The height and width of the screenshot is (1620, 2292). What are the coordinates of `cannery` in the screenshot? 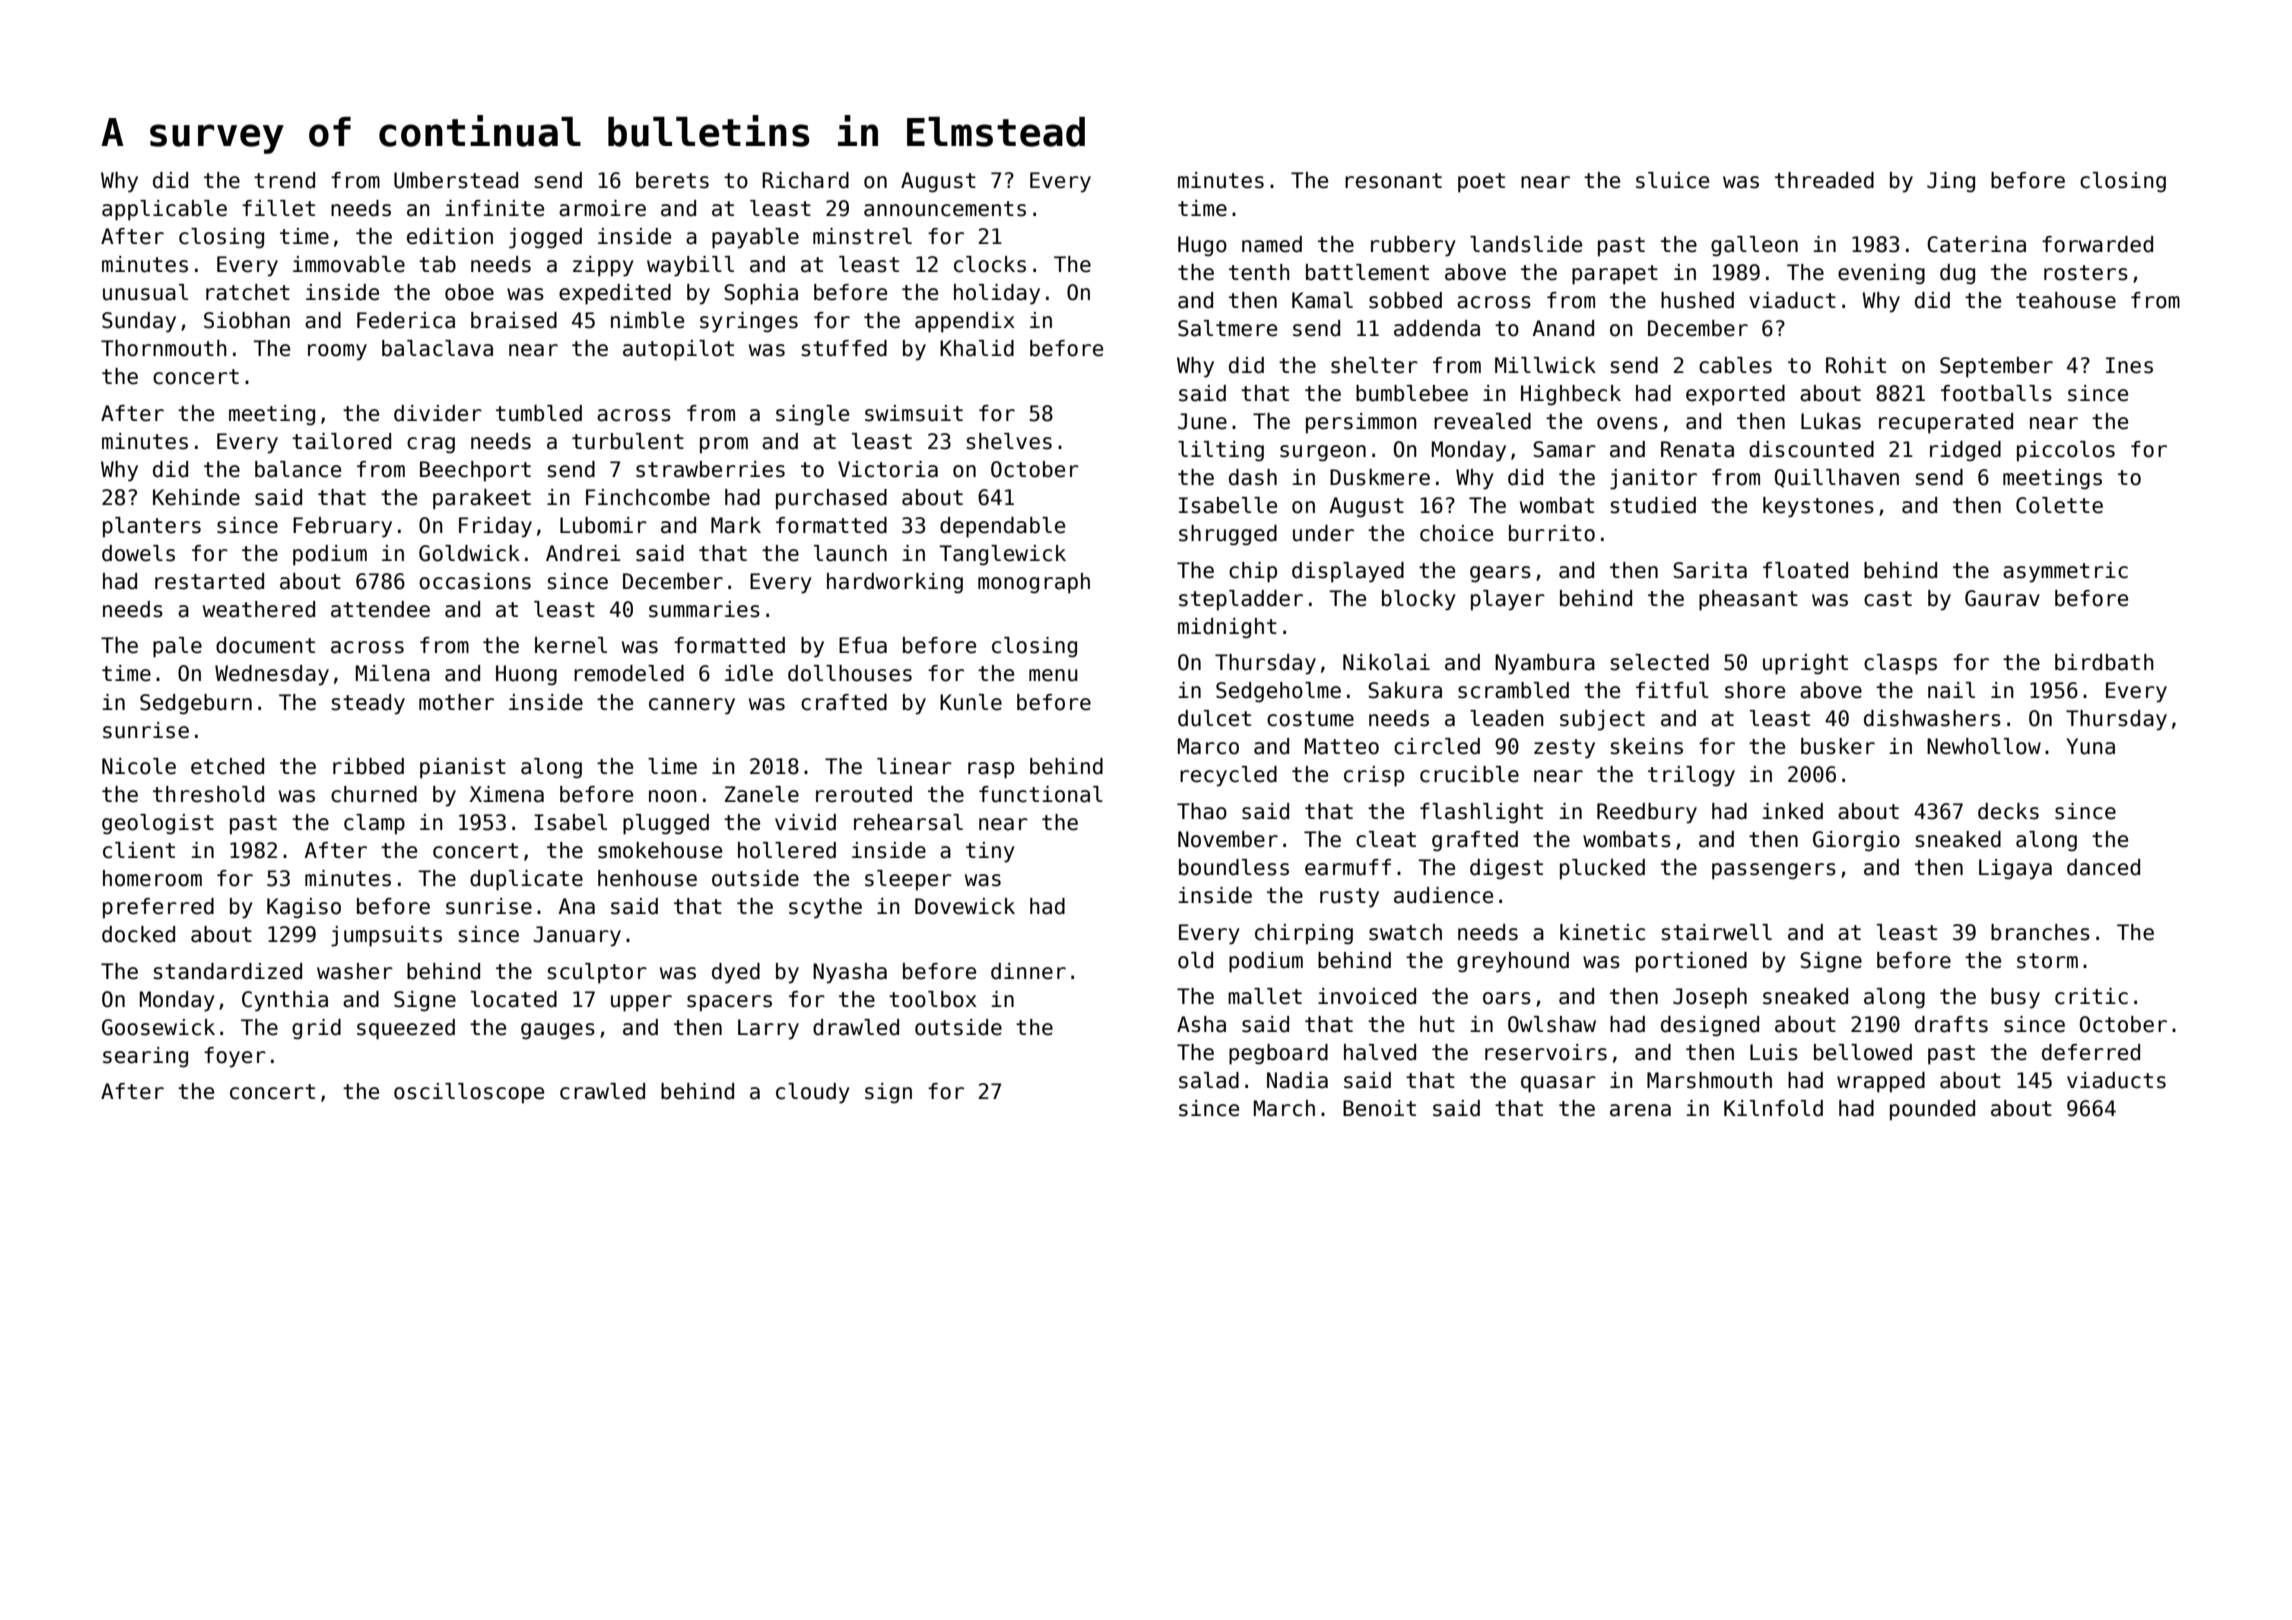 It's located at (692, 706).
